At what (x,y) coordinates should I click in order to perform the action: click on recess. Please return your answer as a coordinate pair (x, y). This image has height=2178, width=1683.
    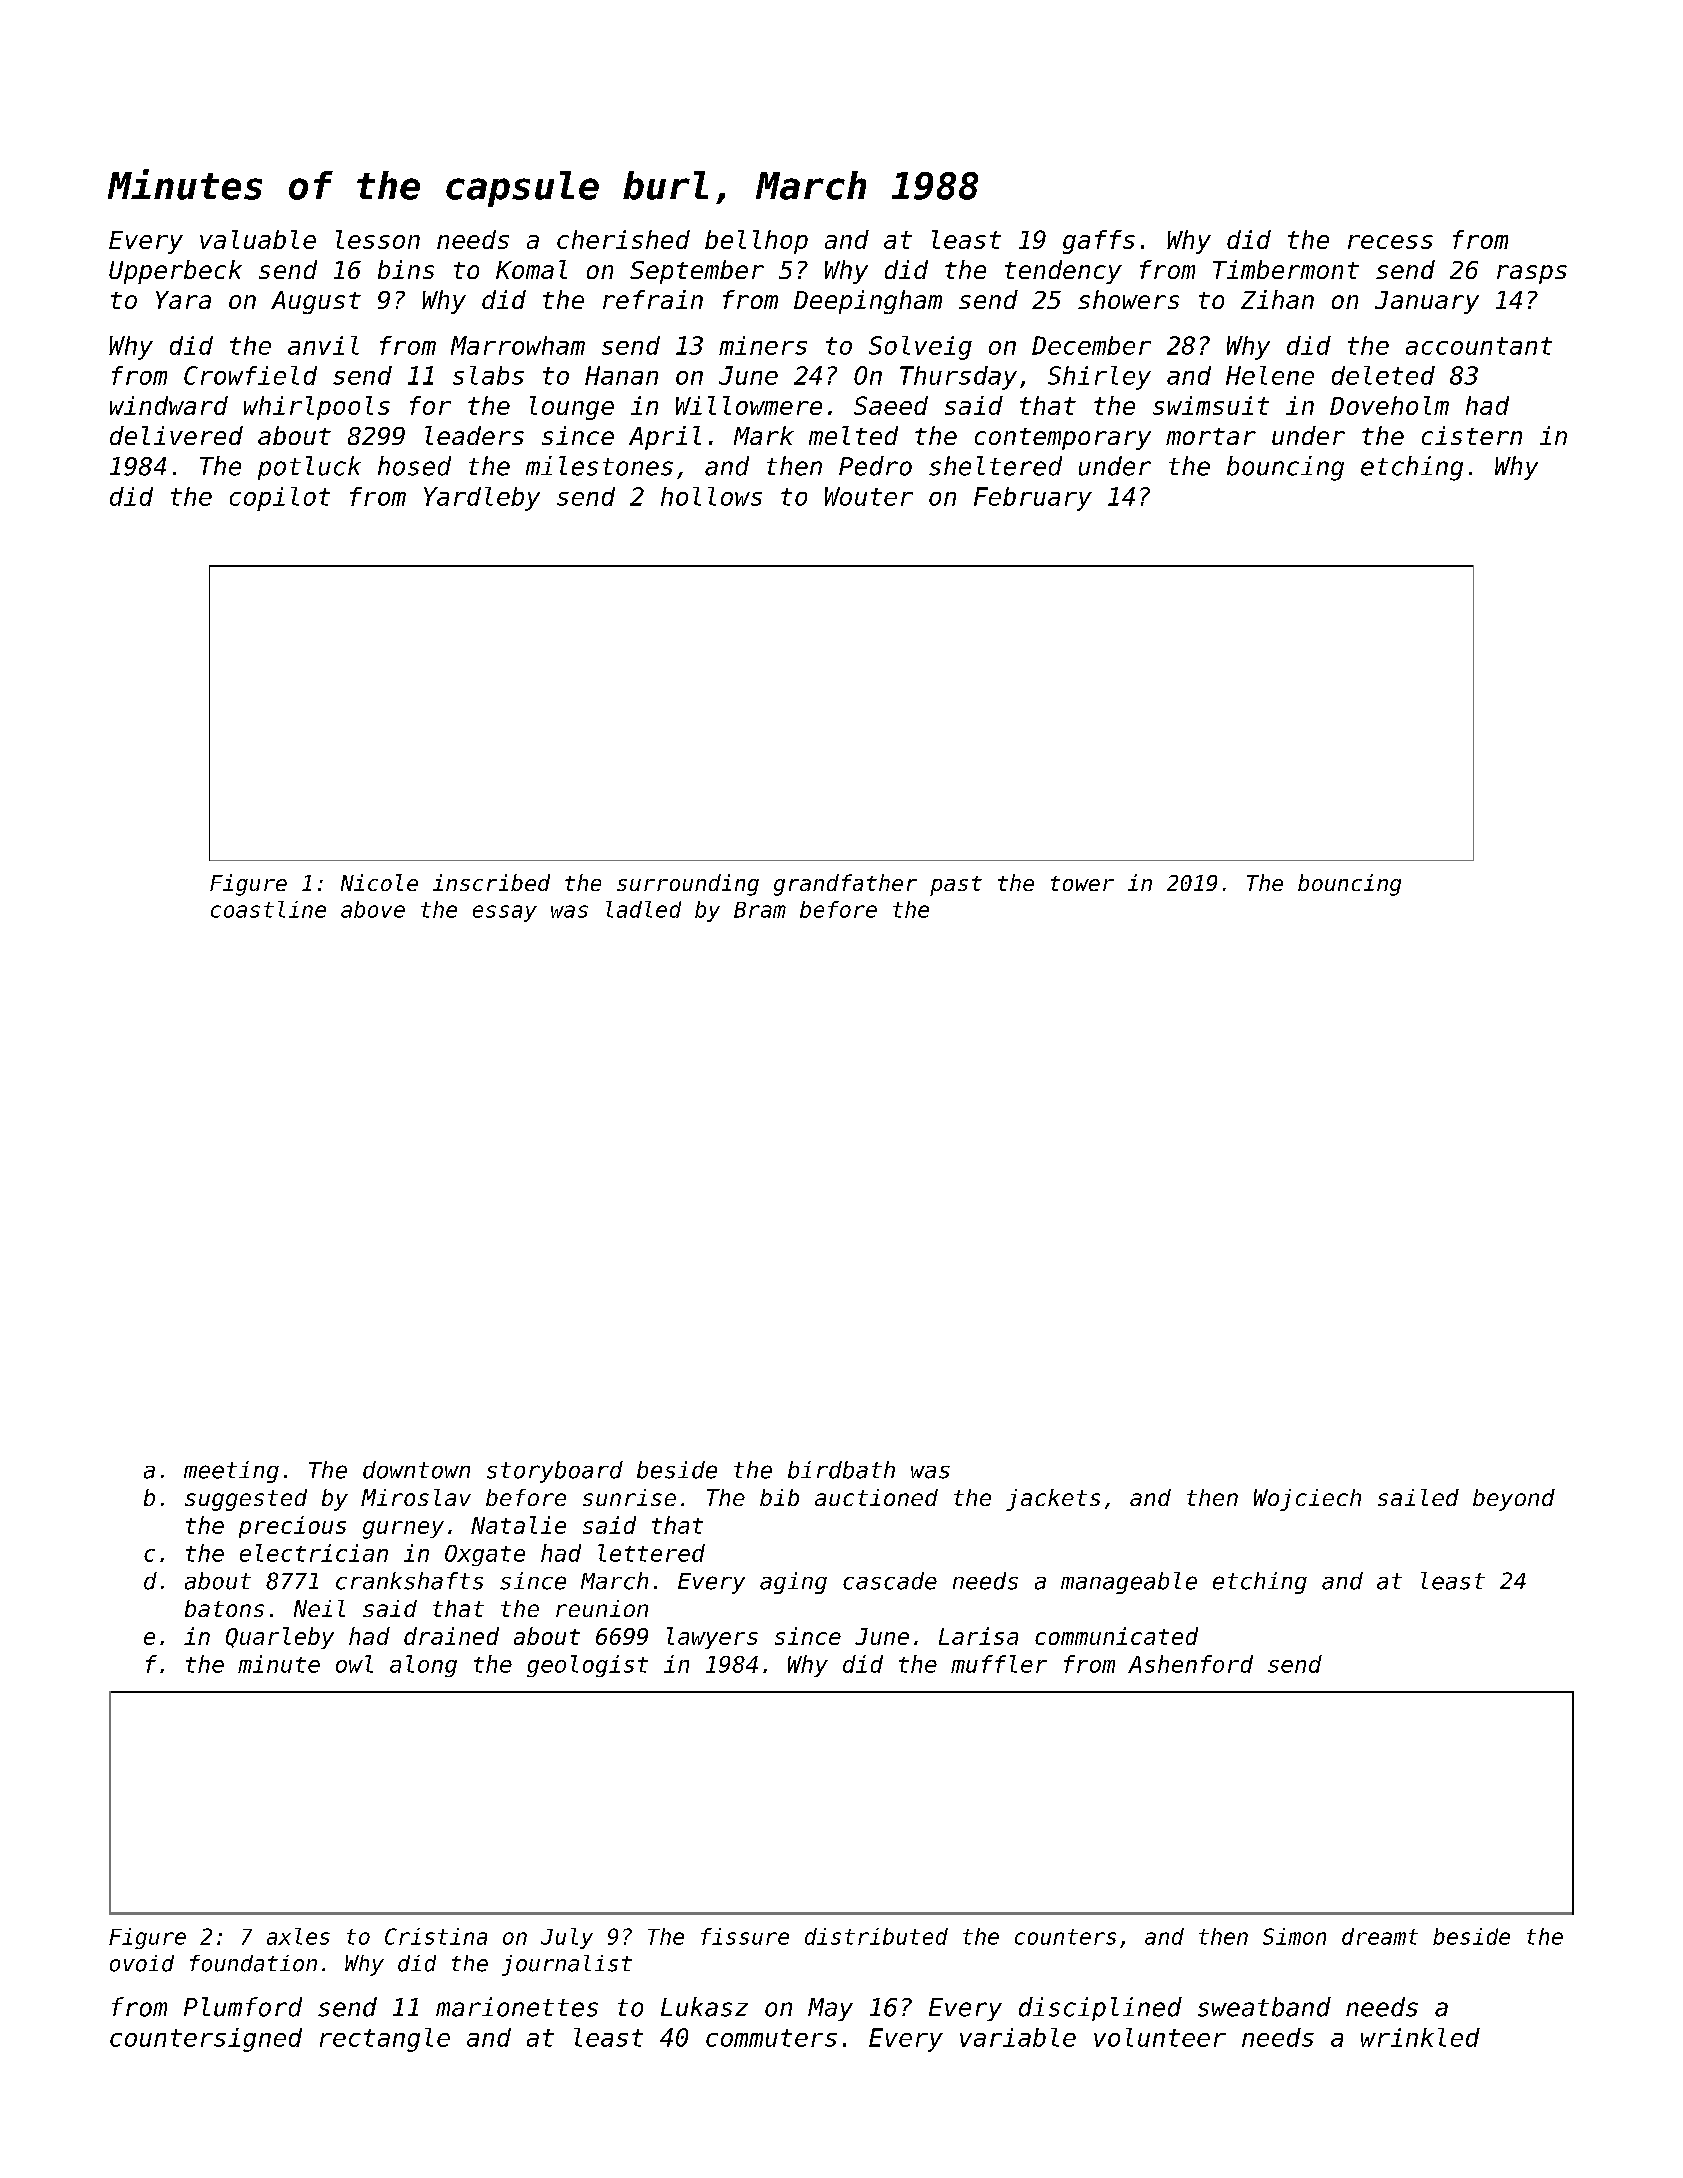
    Looking at the image, I should click on (1390, 242).
